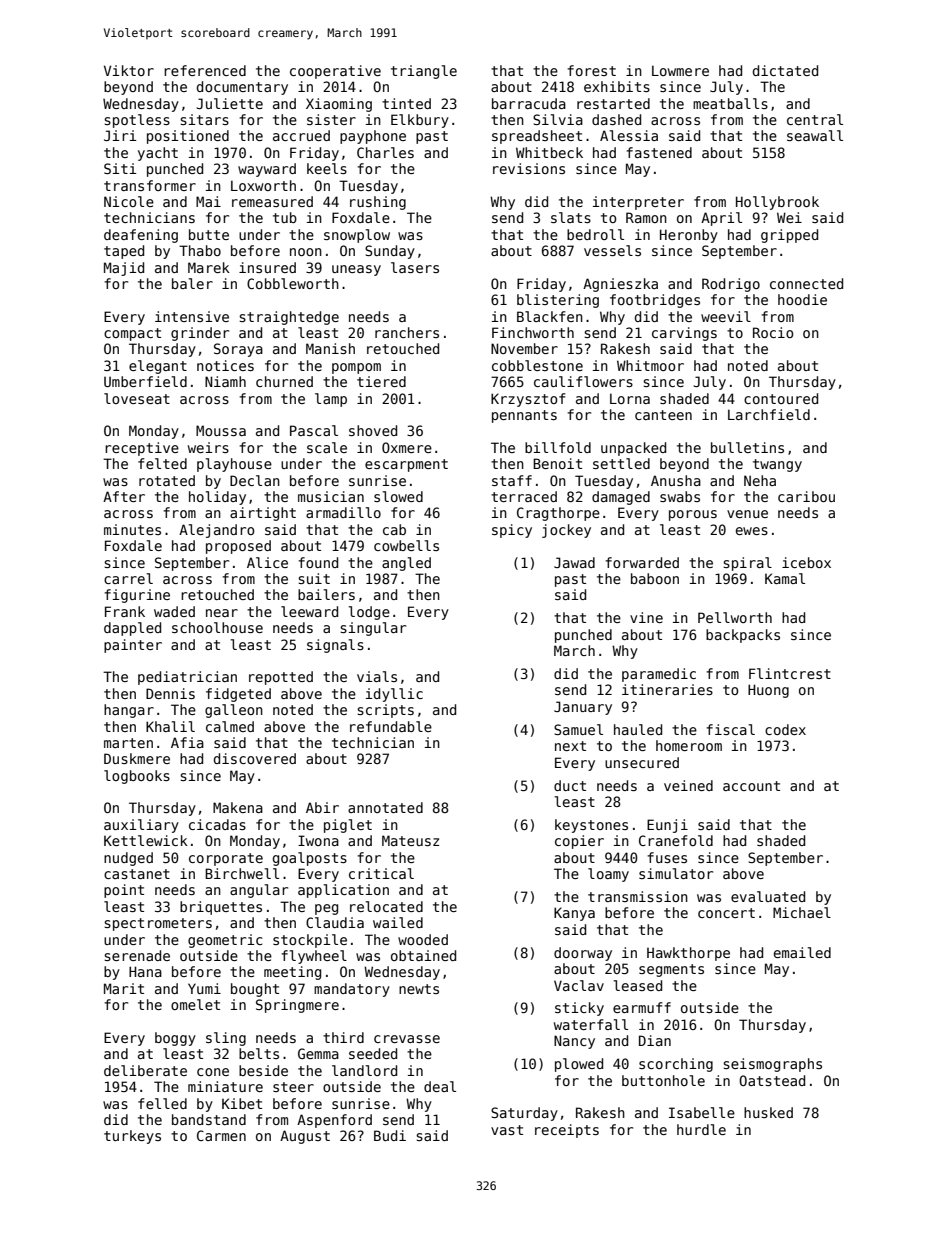  Describe the element at coordinates (145, 381) in the page. I see `Umberfield` at that location.
